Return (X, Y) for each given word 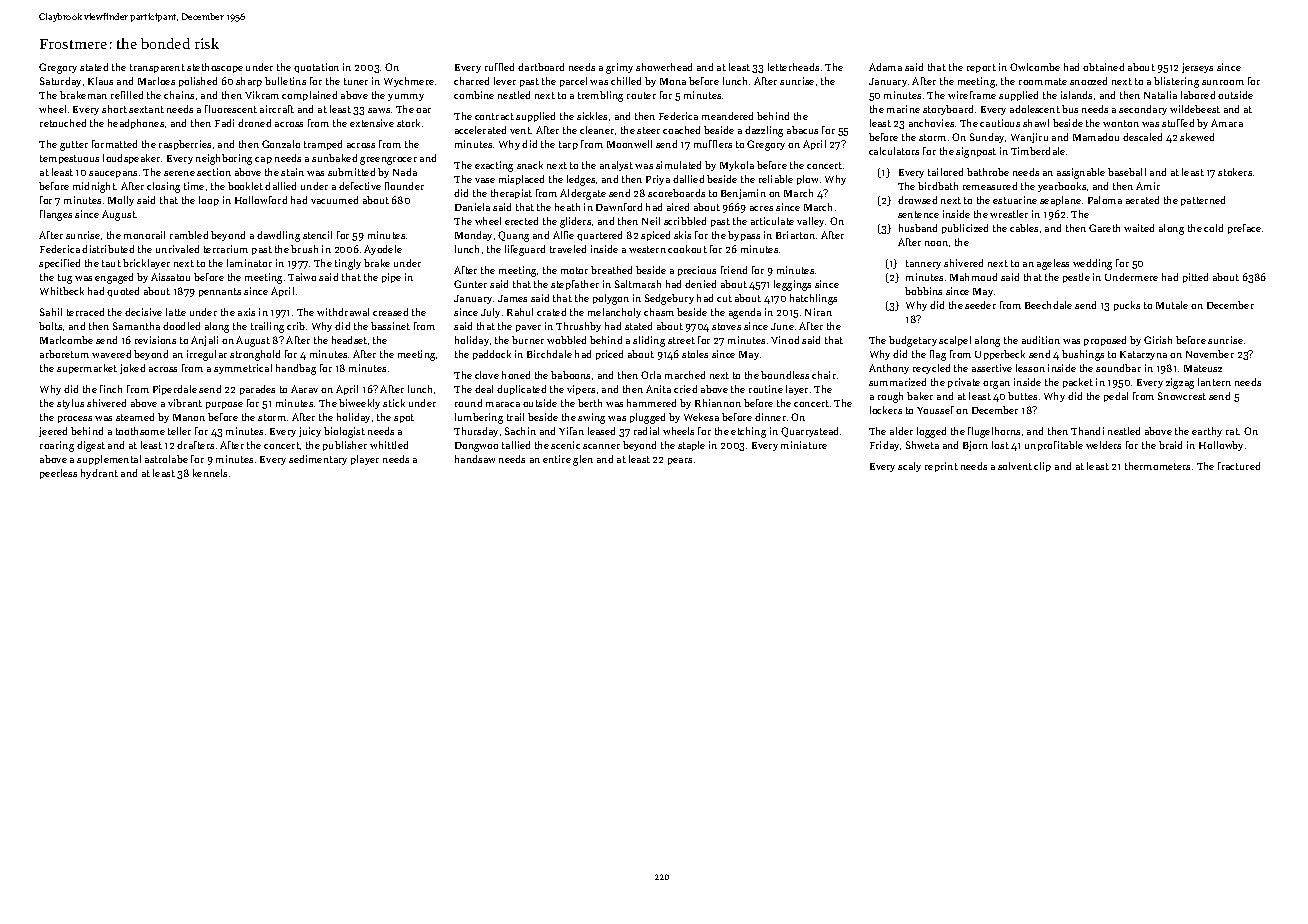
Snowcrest (1182, 396)
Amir (1148, 186)
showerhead (664, 67)
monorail (144, 235)
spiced (655, 236)
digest (91, 446)
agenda (745, 313)
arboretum (64, 354)
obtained (1103, 67)
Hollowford (261, 200)
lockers (886, 410)
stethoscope (215, 68)
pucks (1127, 306)
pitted (1195, 278)
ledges (581, 180)
